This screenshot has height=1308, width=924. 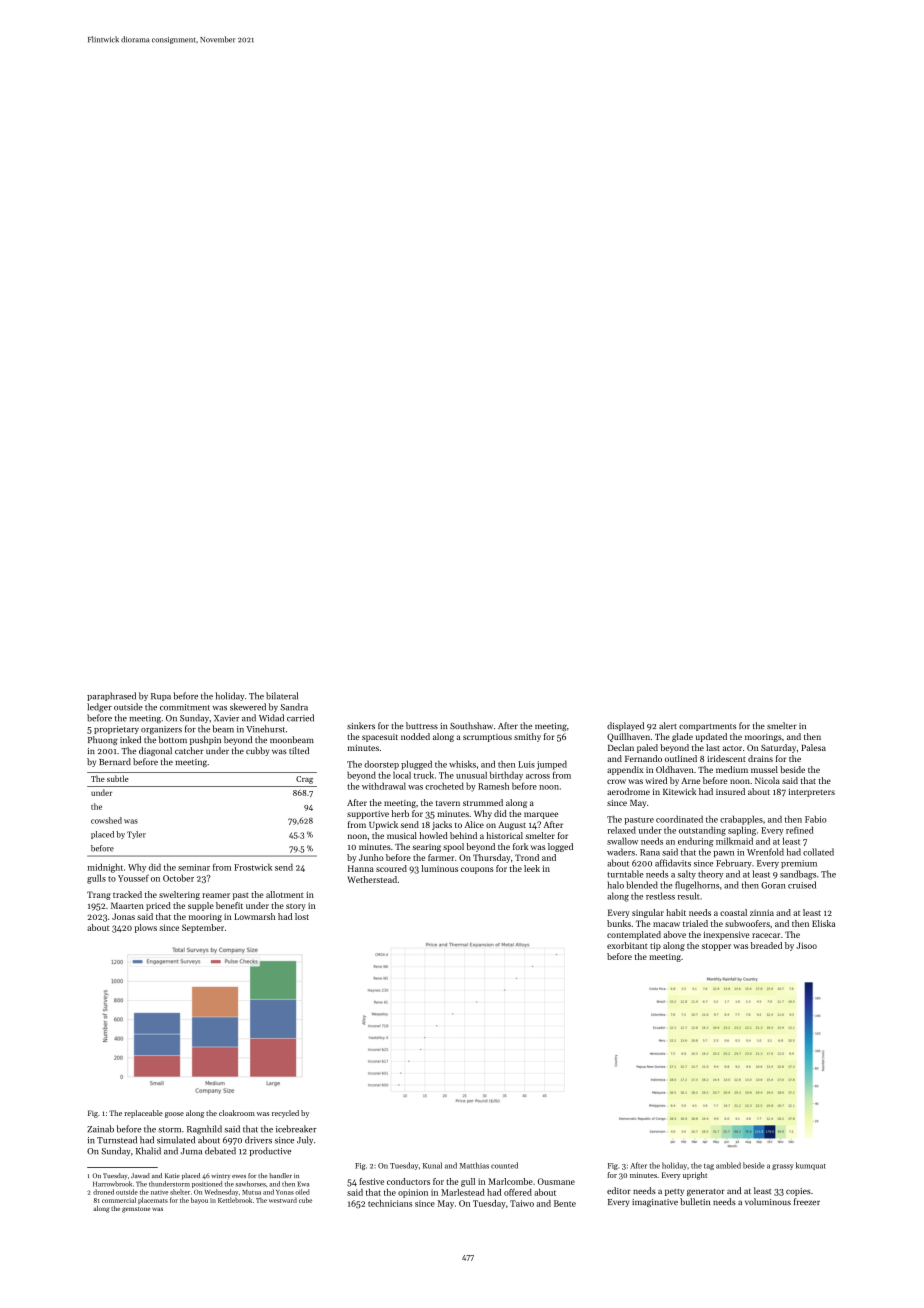 What do you see at coordinates (668, 725) in the screenshot?
I see `alert` at bounding box center [668, 725].
